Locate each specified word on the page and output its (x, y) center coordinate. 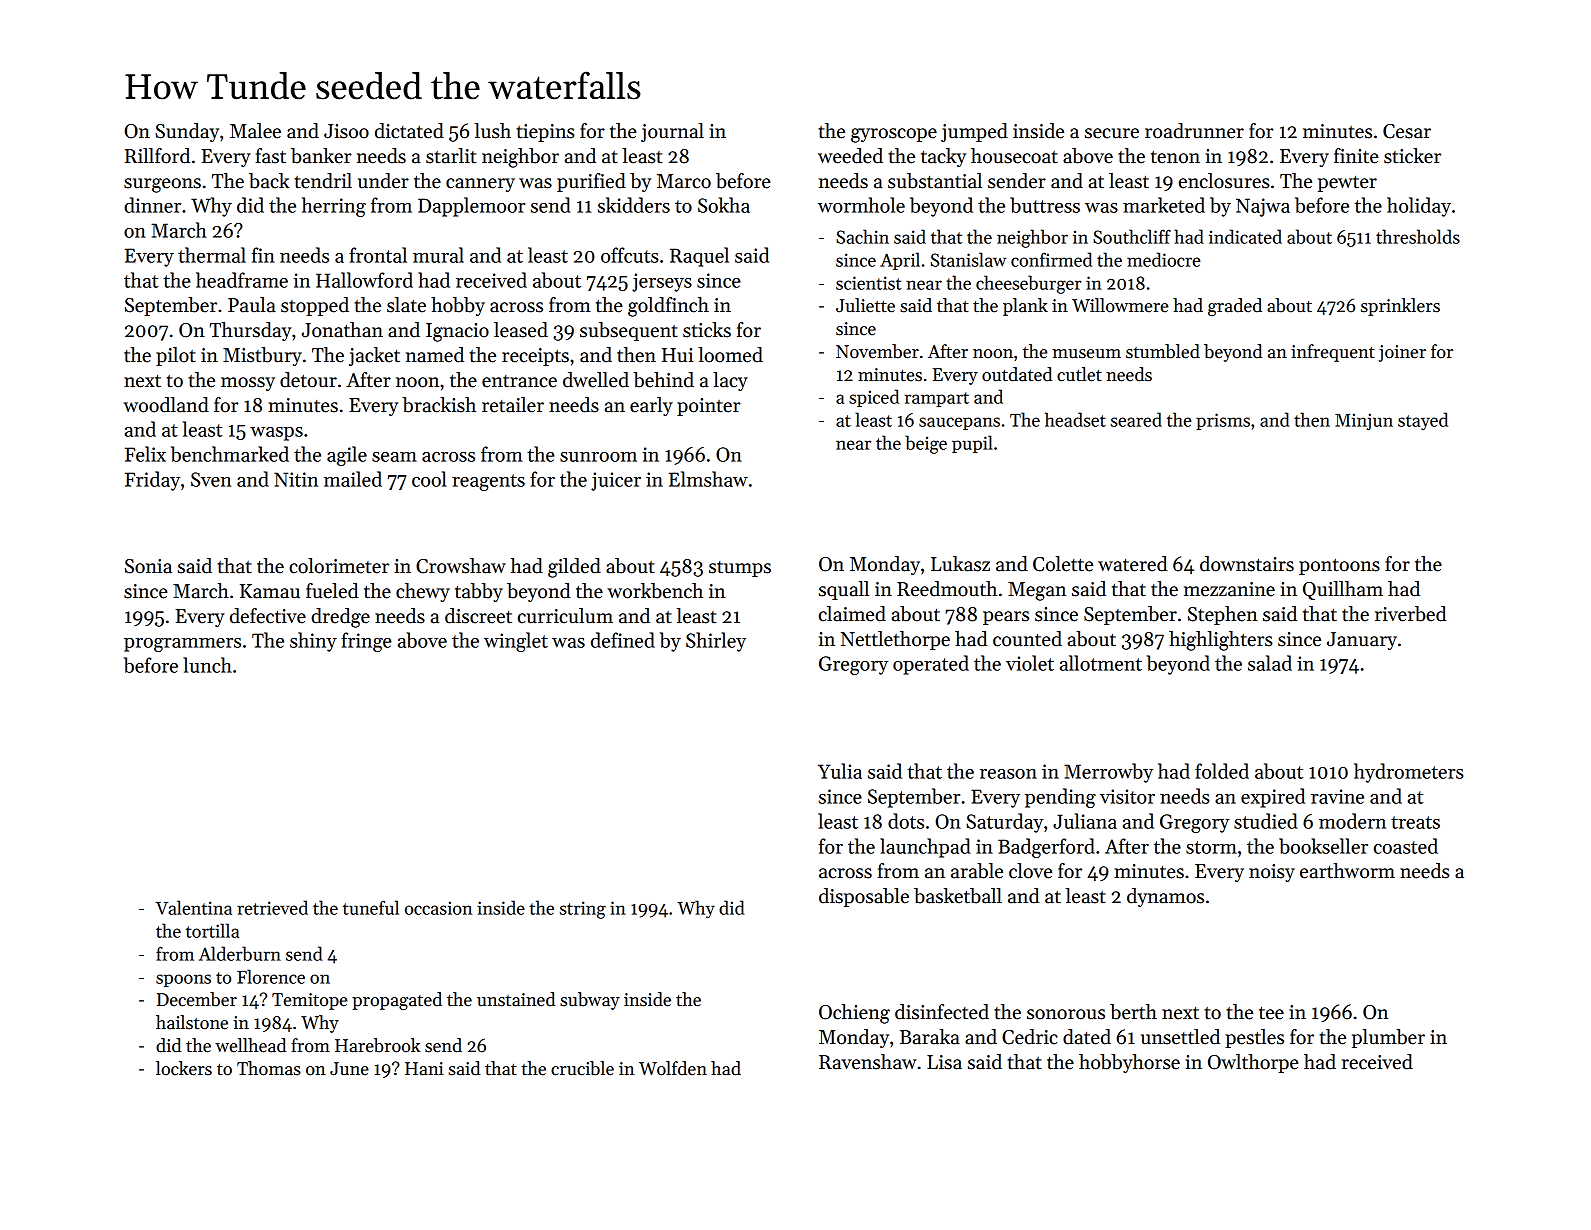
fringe (366, 642)
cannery (480, 185)
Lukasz (960, 564)
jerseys (662, 282)
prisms (1223, 421)
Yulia (840, 771)
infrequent (1333, 353)
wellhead (250, 1045)
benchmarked (230, 454)
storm (1211, 847)
